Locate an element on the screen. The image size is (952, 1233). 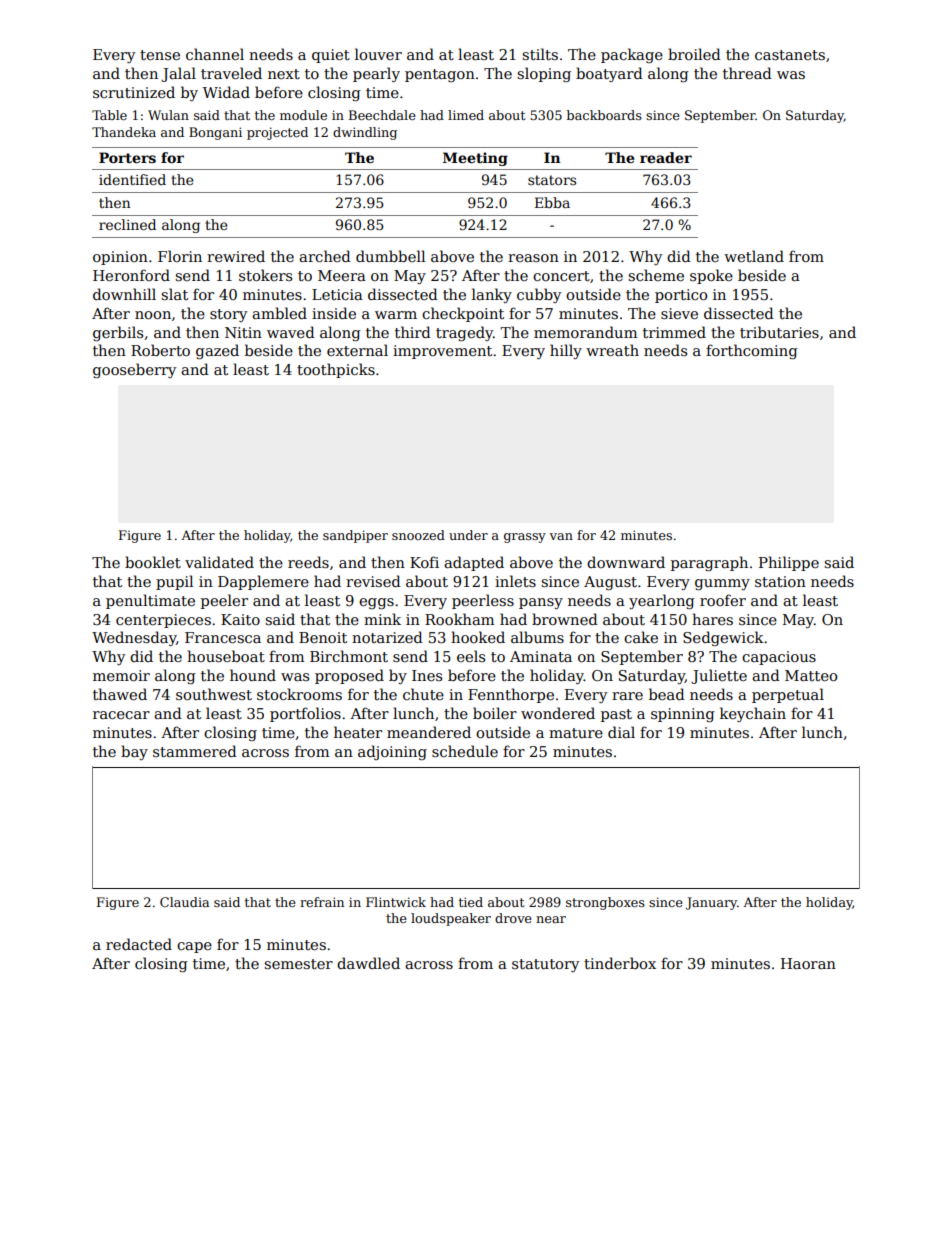
pentagon is located at coordinates (440, 75).
